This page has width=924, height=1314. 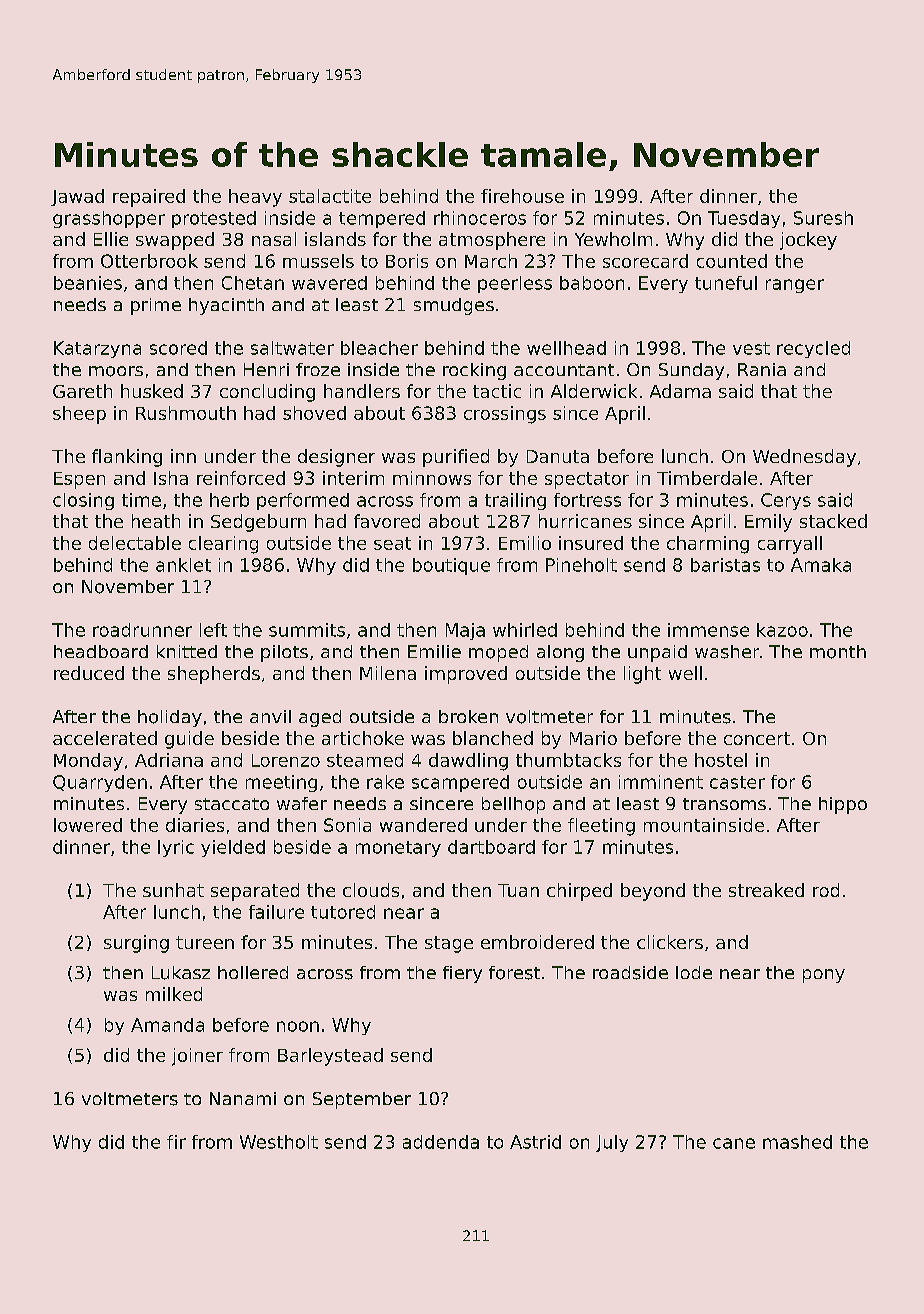 I want to click on stalactite, so click(x=330, y=196).
